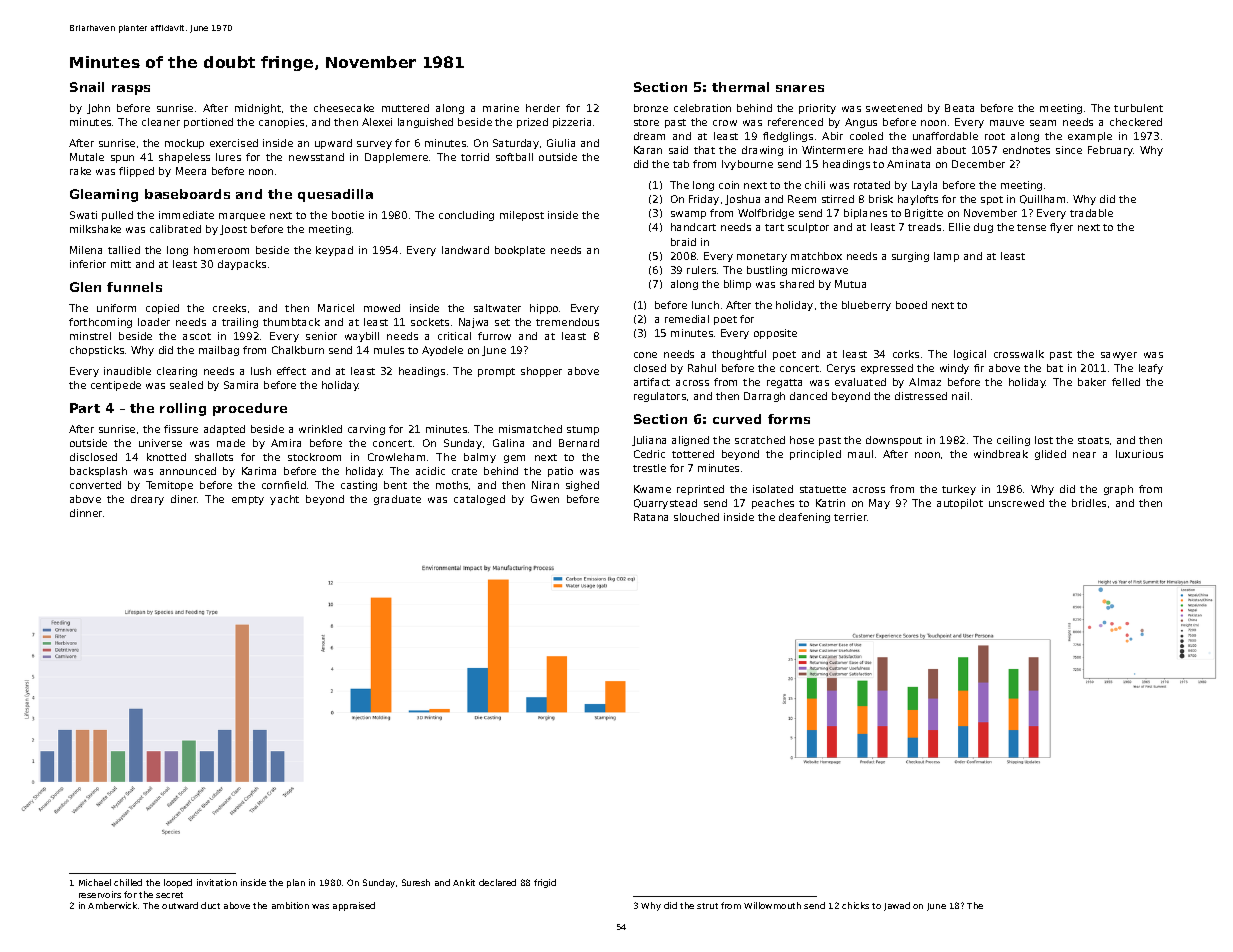  What do you see at coordinates (112, 905) in the image?
I see `Amberwick` at bounding box center [112, 905].
